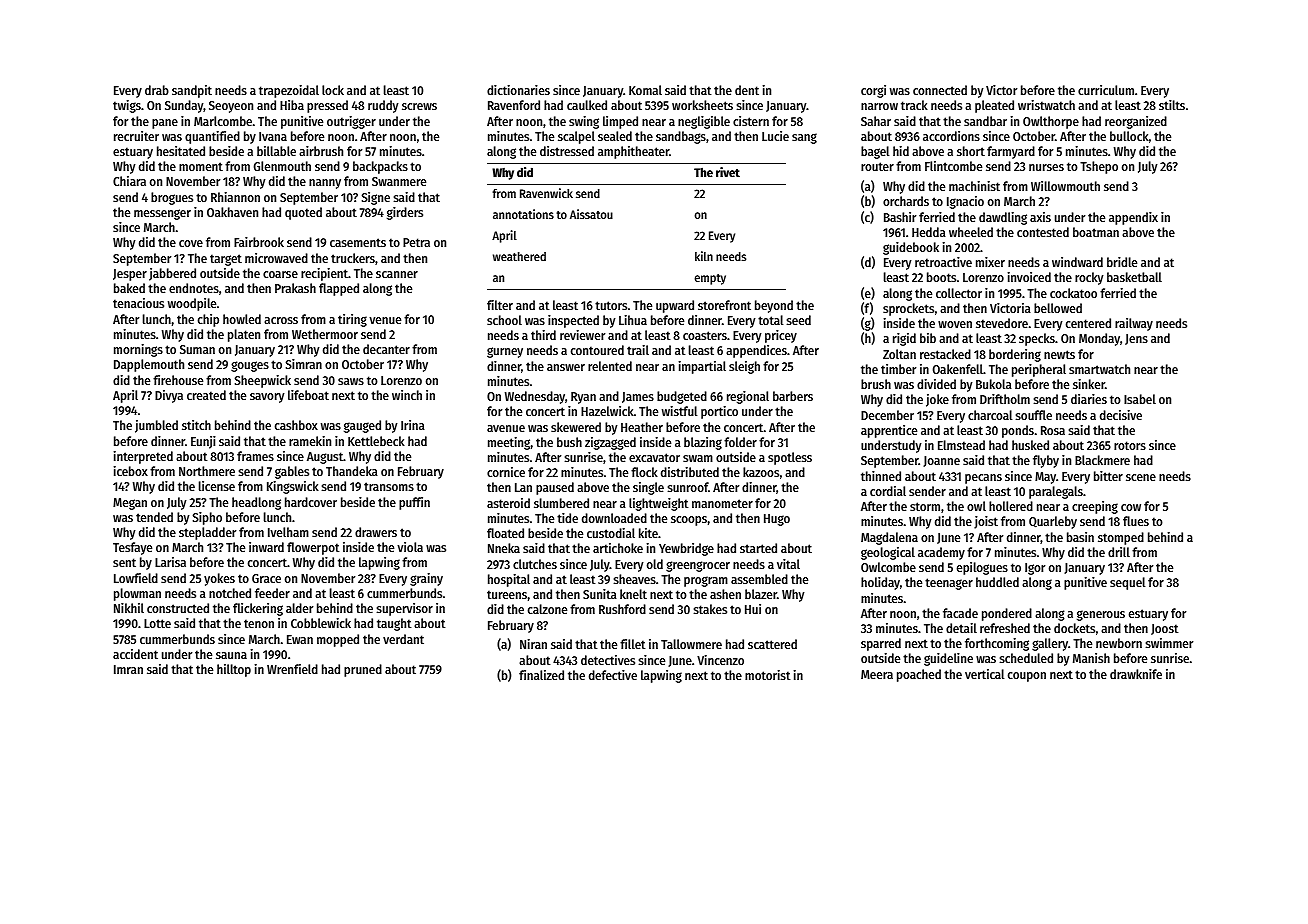 This screenshot has height=924, width=1308. Describe the element at coordinates (169, 396) in the screenshot. I see `Divya` at that location.
